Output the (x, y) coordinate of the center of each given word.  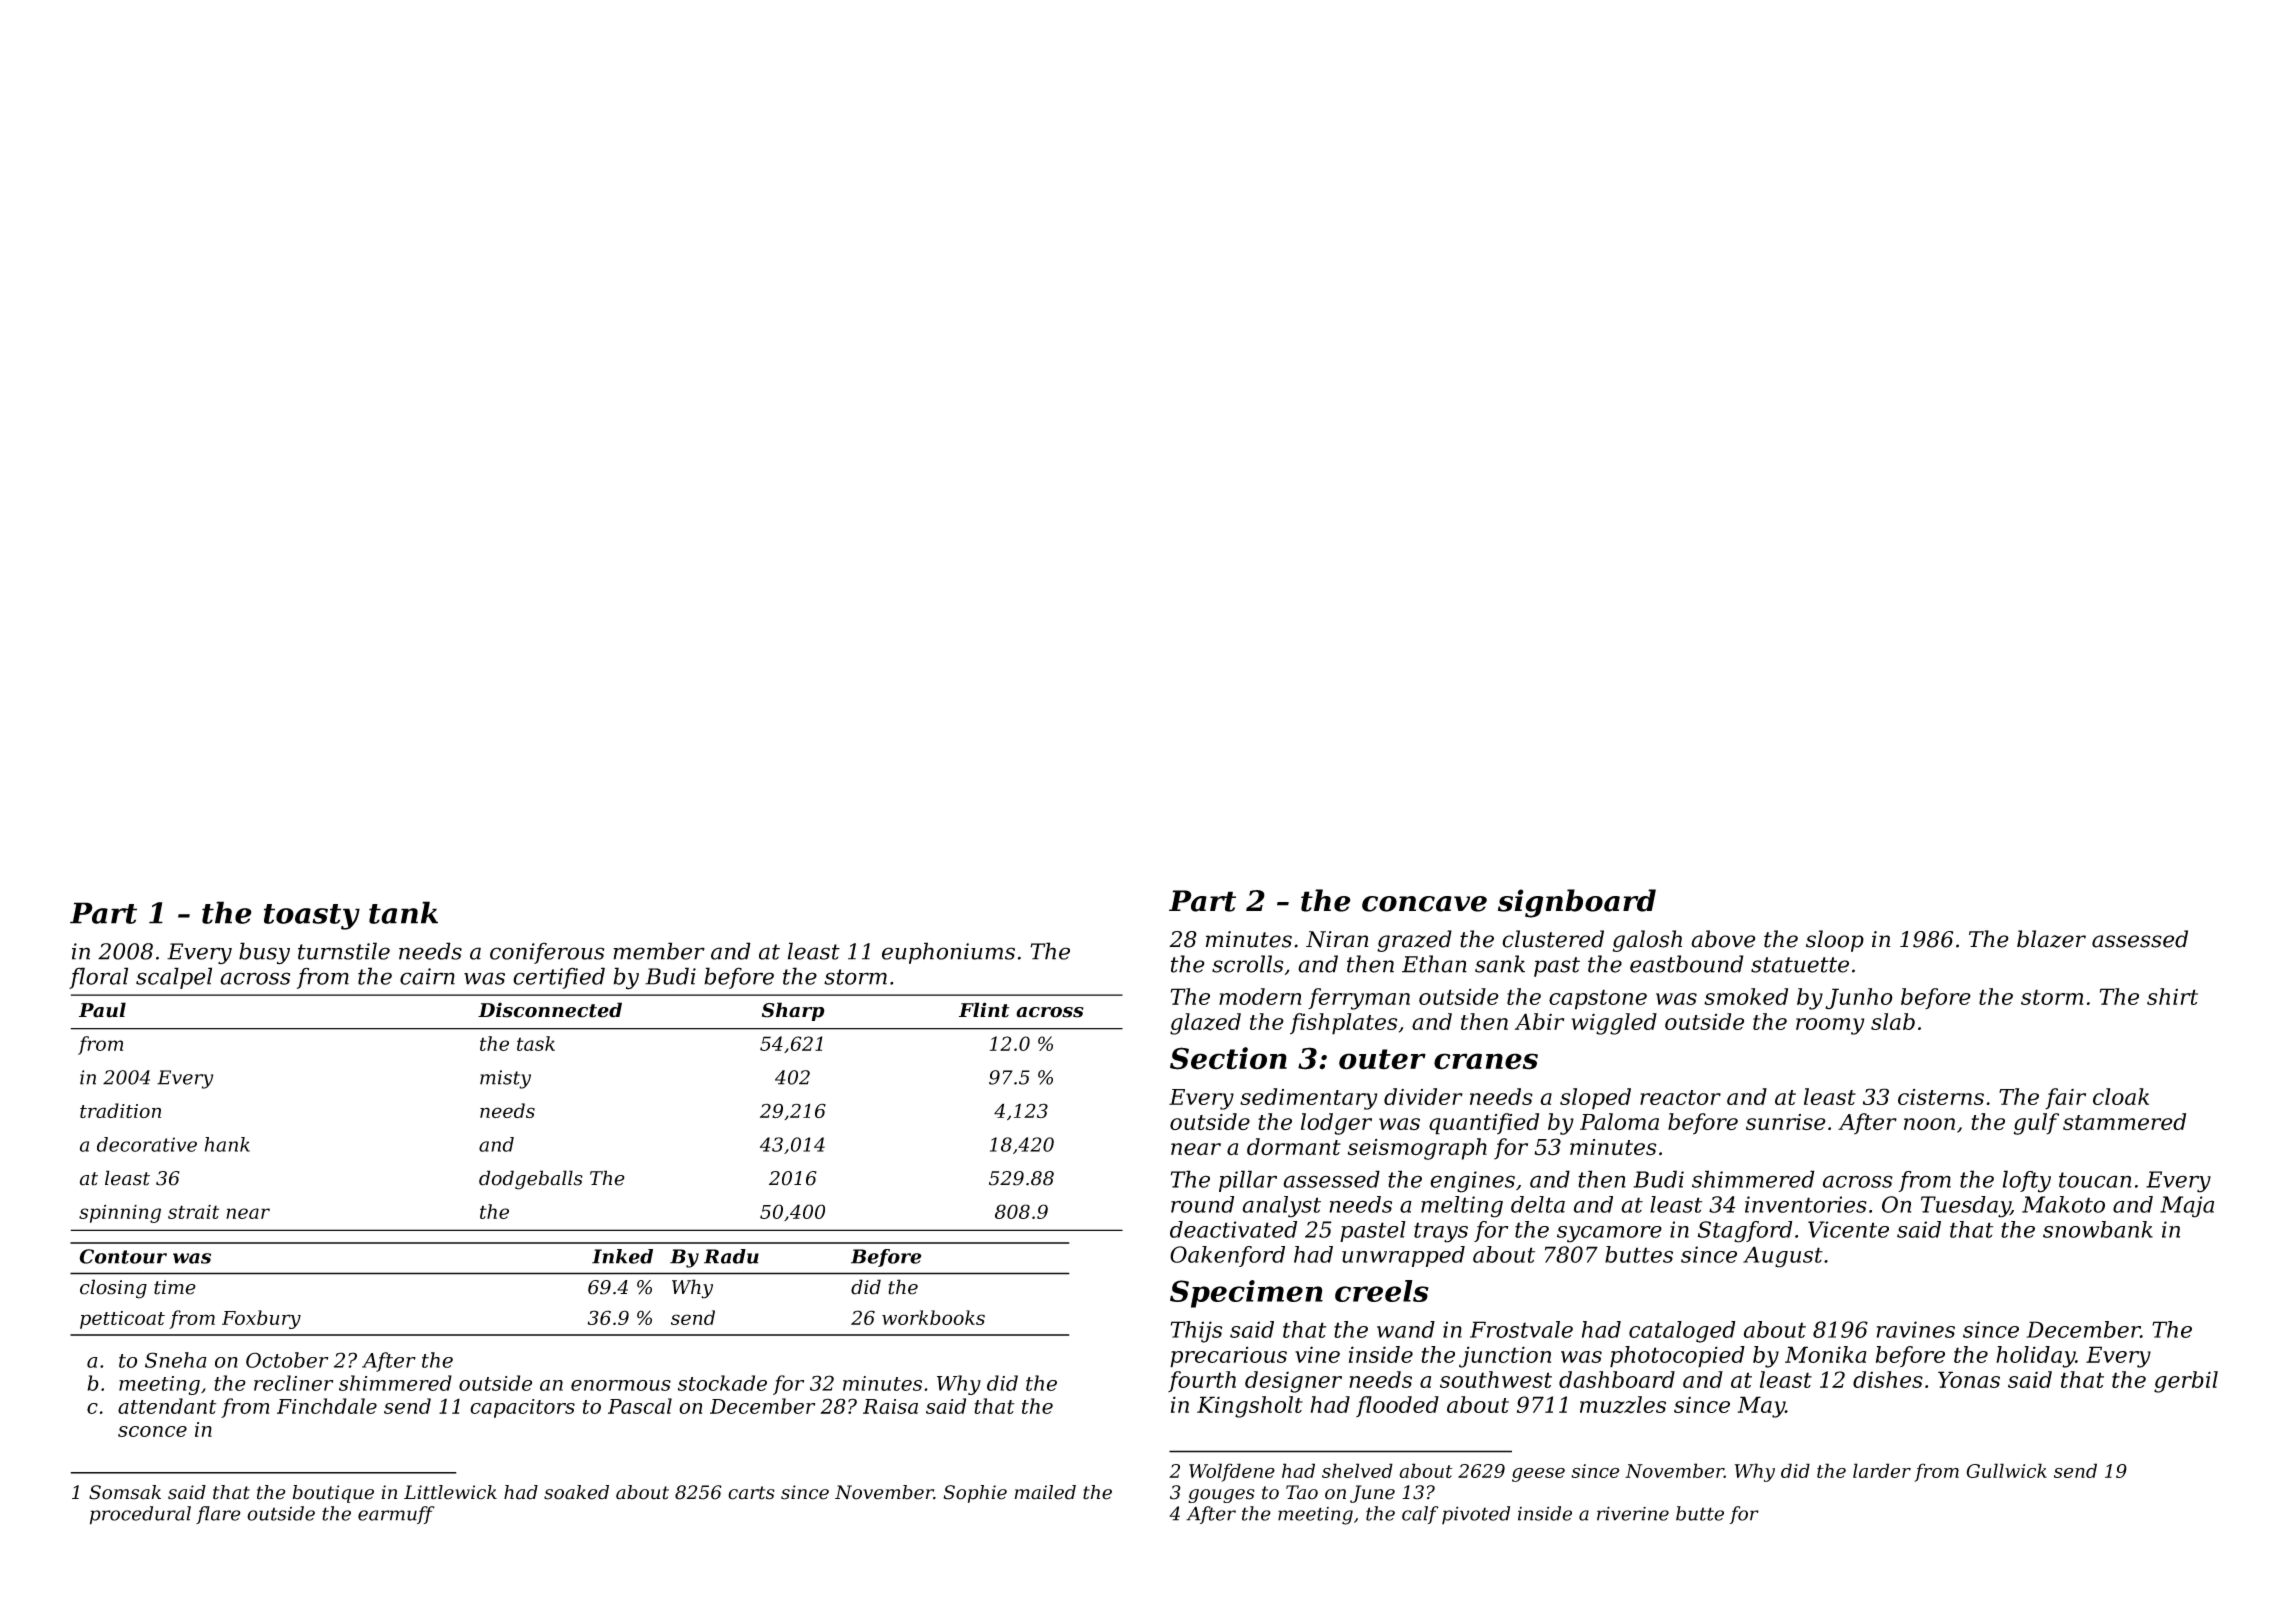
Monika (1825, 1354)
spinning (120, 1214)
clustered (1553, 939)
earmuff (396, 1515)
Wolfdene (1232, 1472)
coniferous (547, 953)
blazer (2051, 939)
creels (1382, 1291)
